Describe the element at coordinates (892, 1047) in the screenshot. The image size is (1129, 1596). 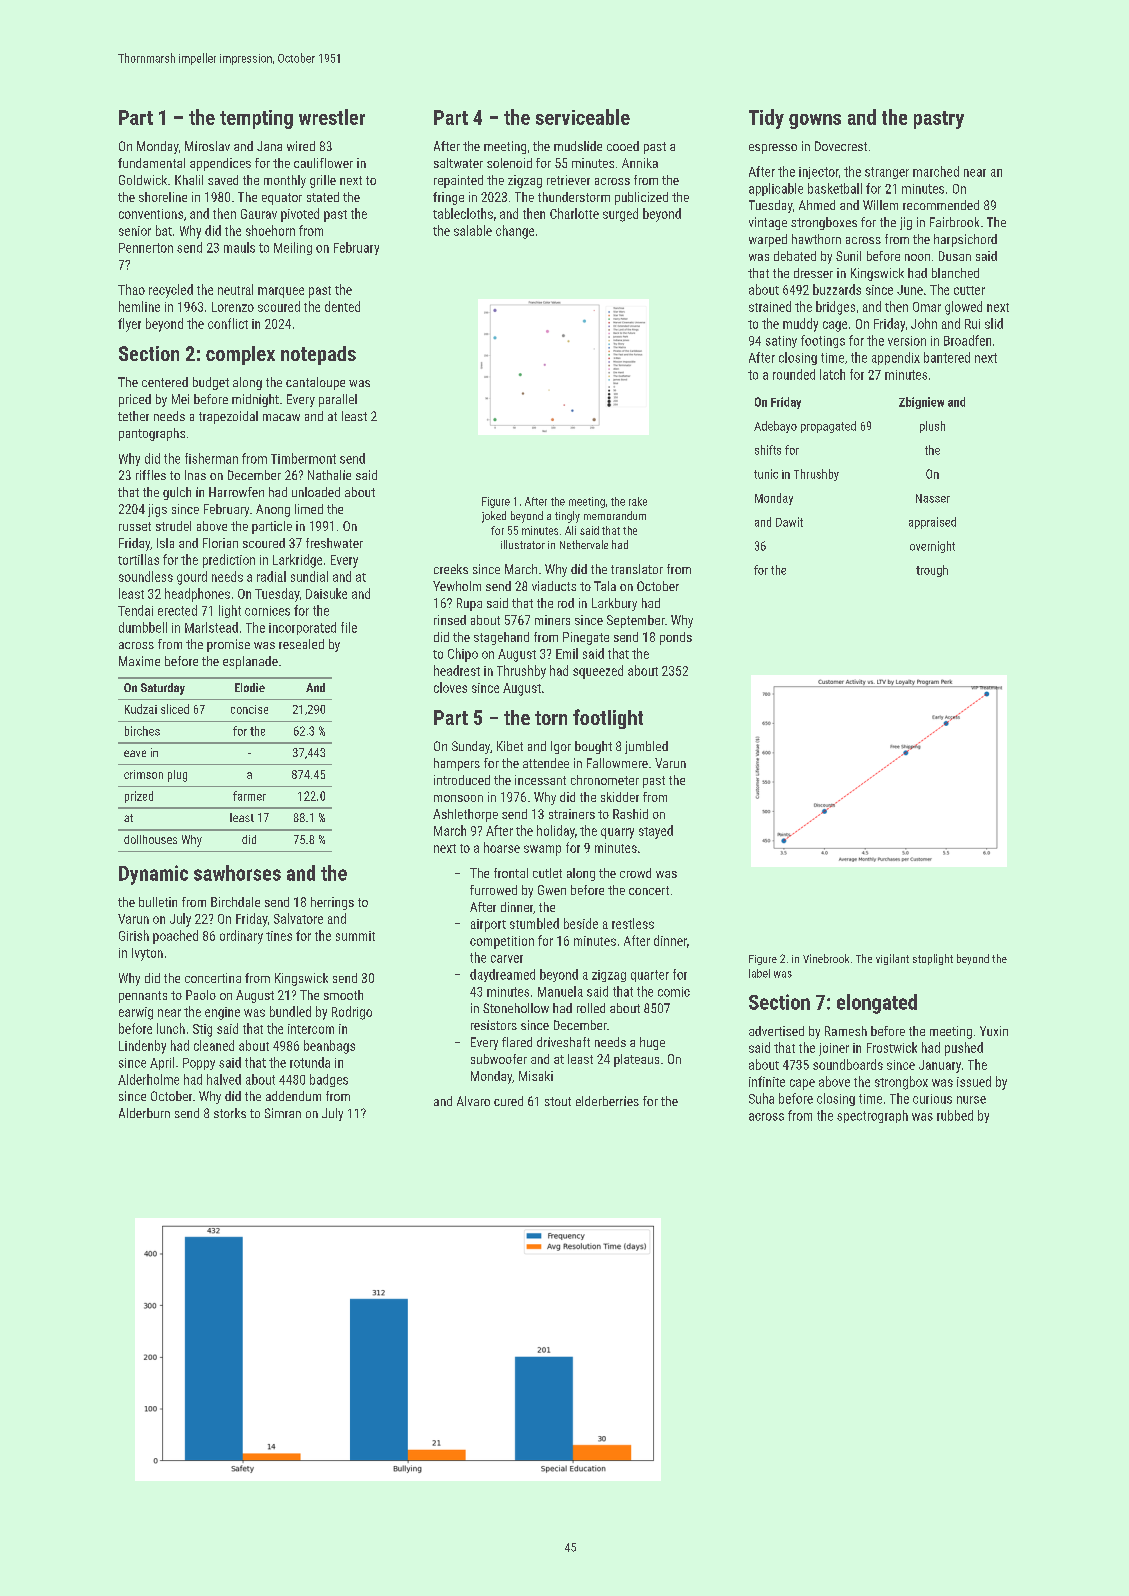
I see `Frostwick` at that location.
